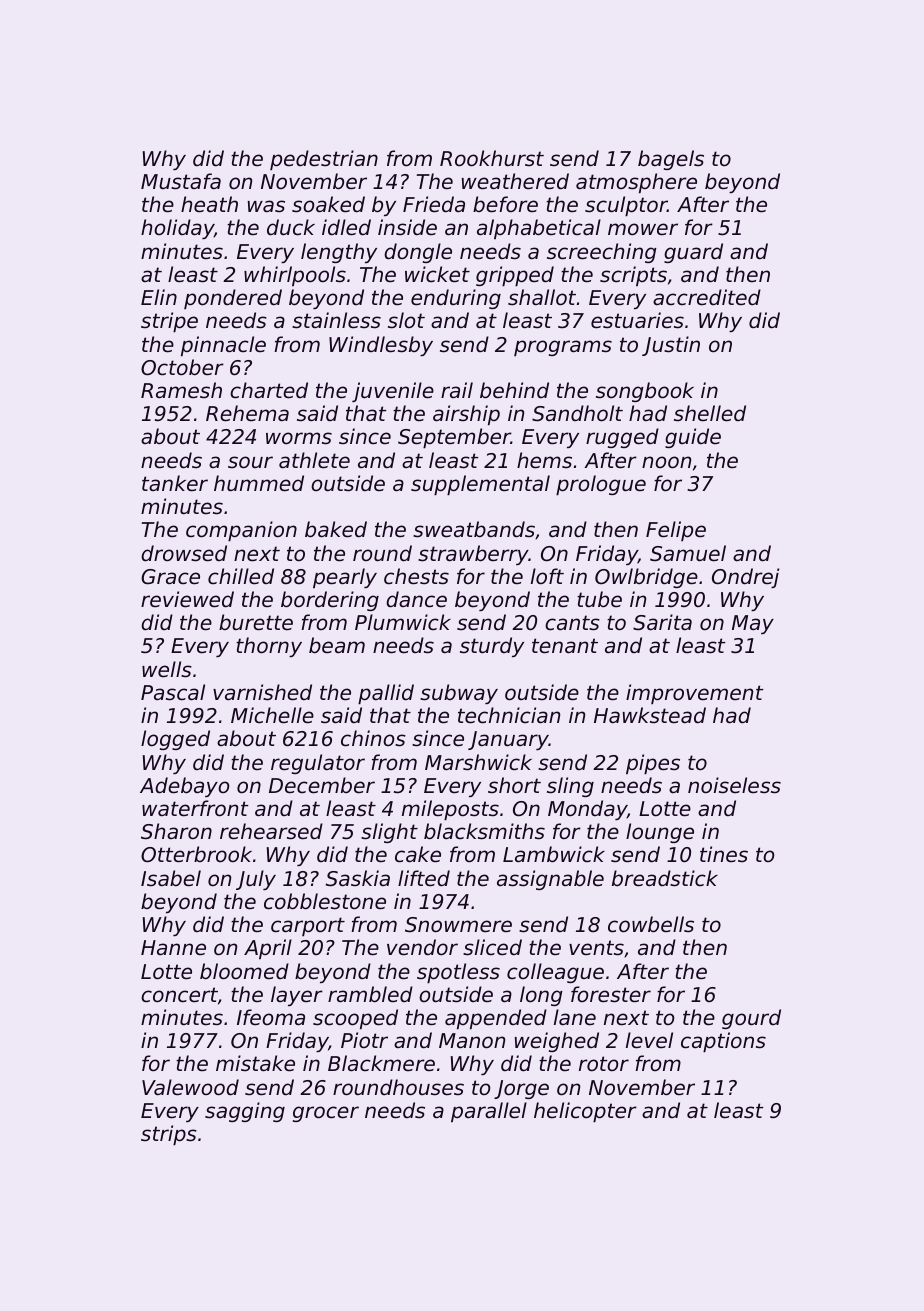  Describe the element at coordinates (324, 160) in the screenshot. I see `pedestrian` at that location.
